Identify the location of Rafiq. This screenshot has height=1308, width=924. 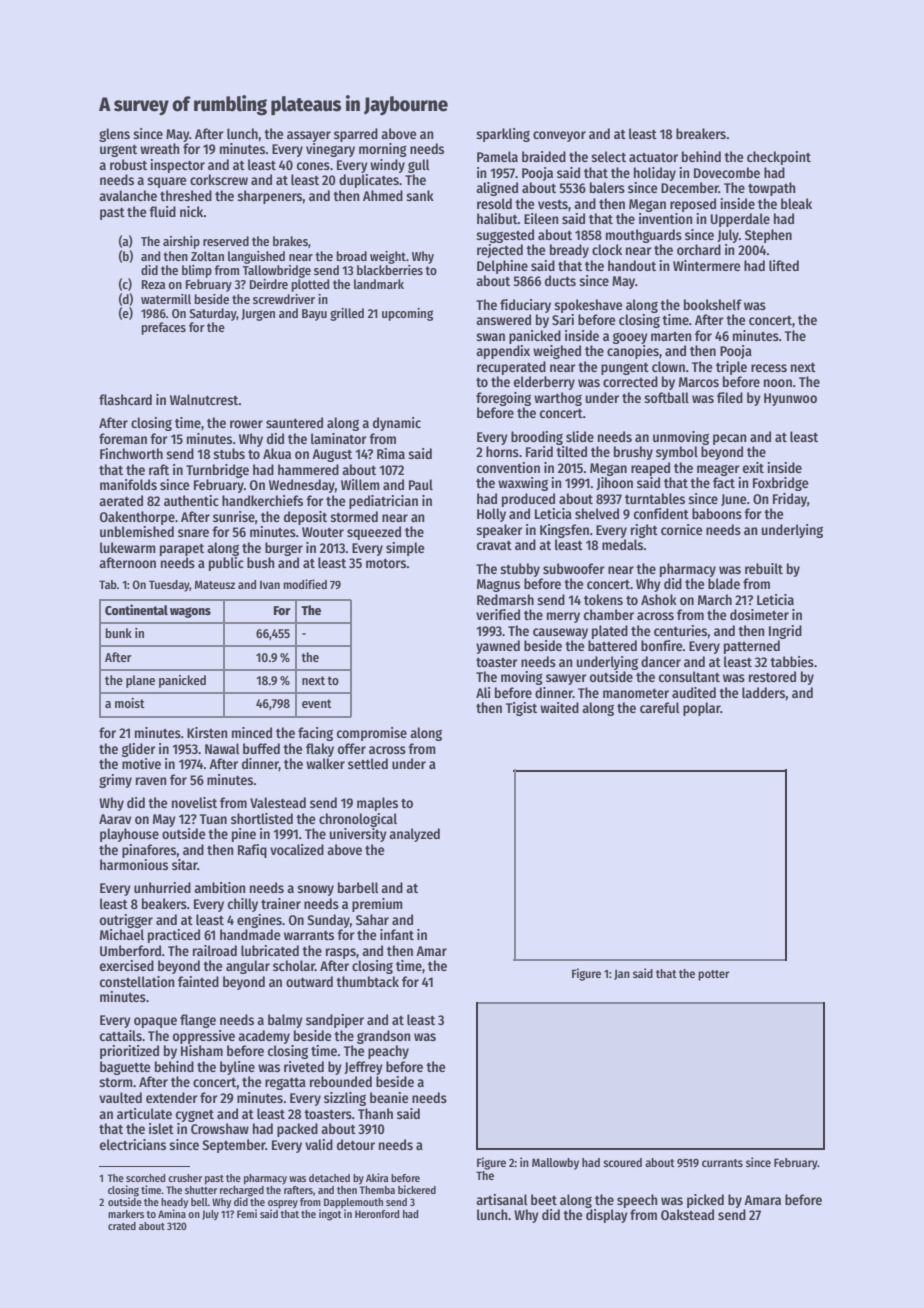
(252, 851).
